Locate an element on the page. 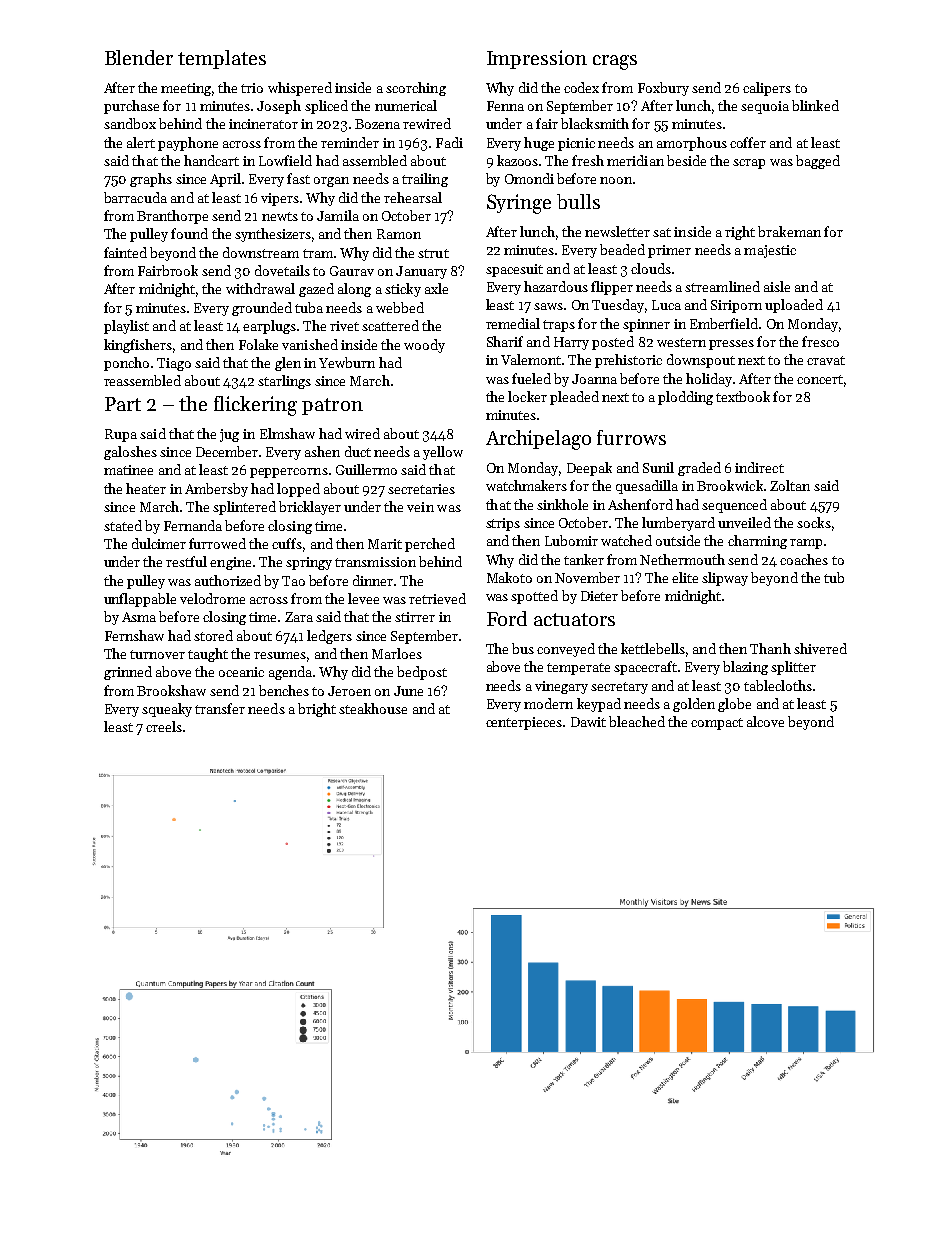  strips is located at coordinates (503, 524).
